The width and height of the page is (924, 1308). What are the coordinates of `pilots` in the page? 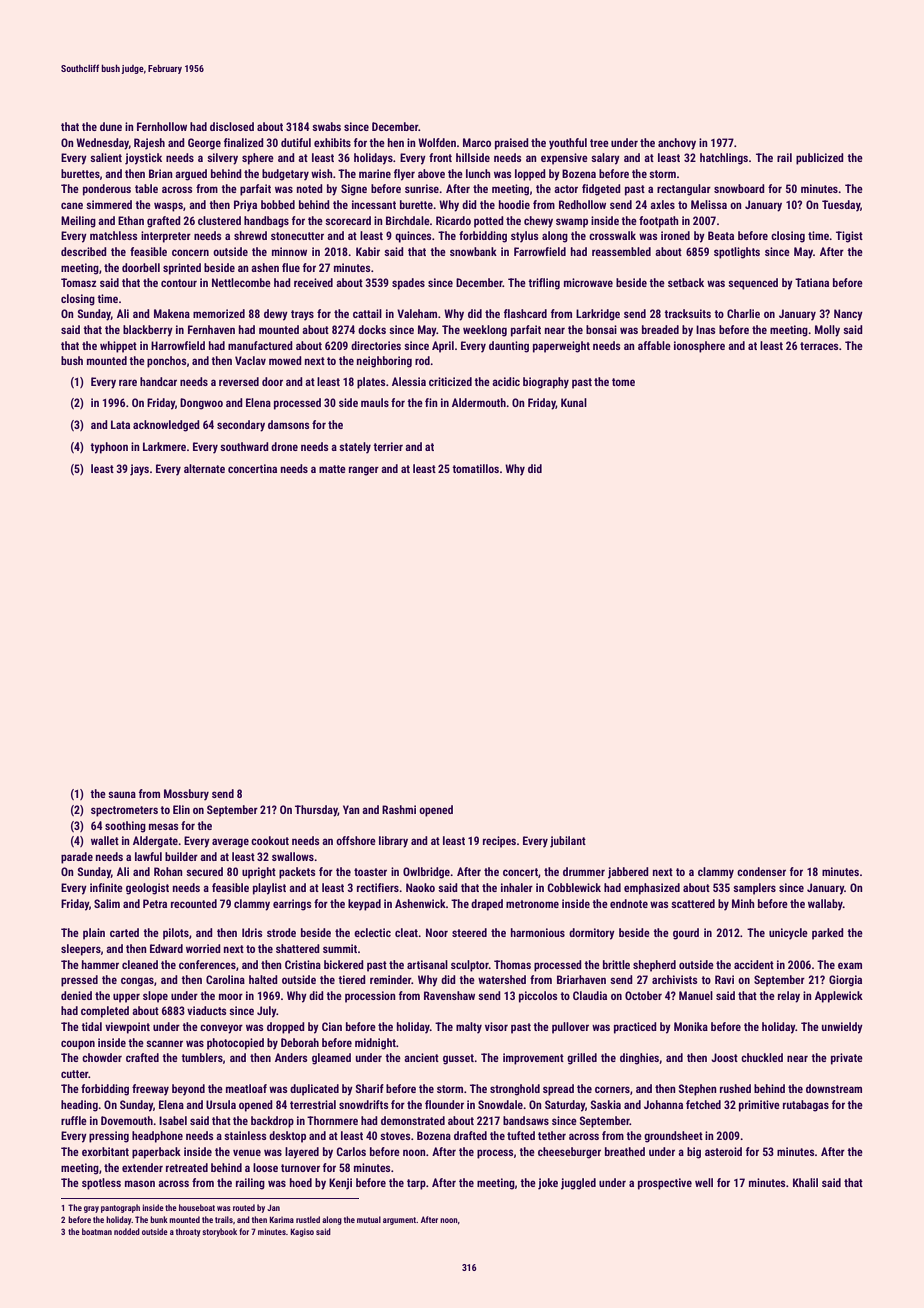 It's located at (176, 934).
